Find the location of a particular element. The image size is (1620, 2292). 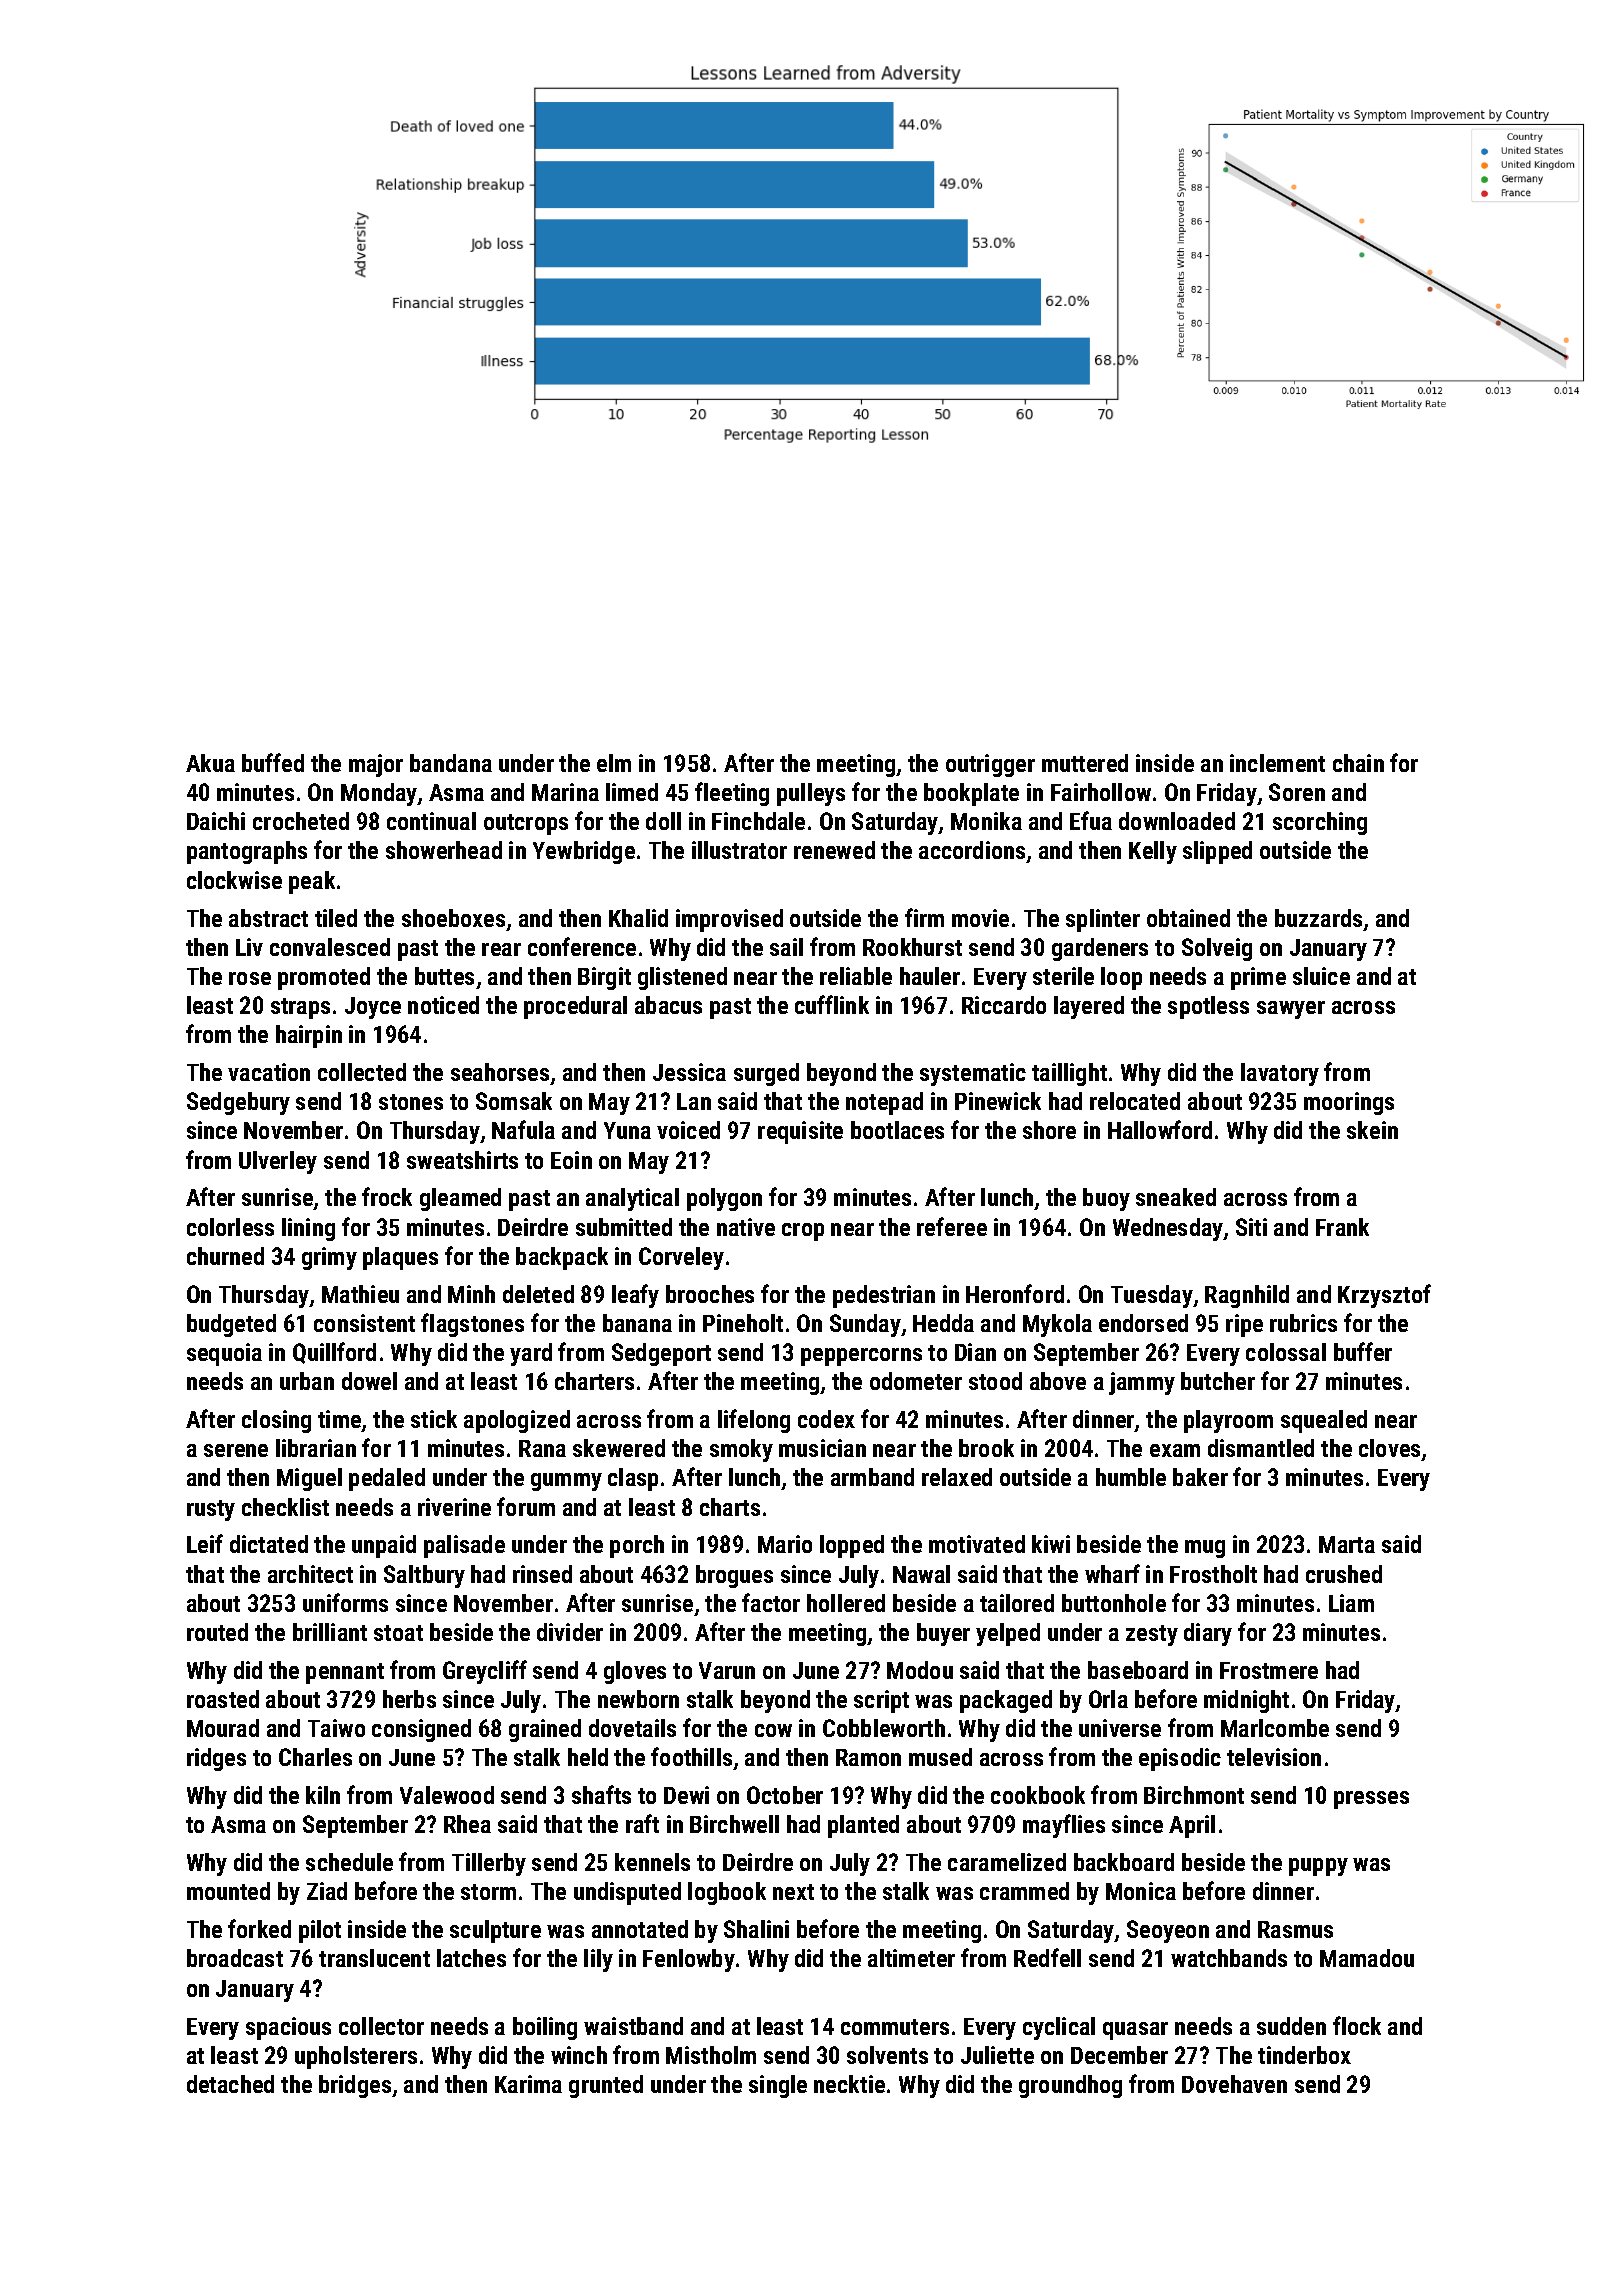

spacious is located at coordinates (288, 2028).
